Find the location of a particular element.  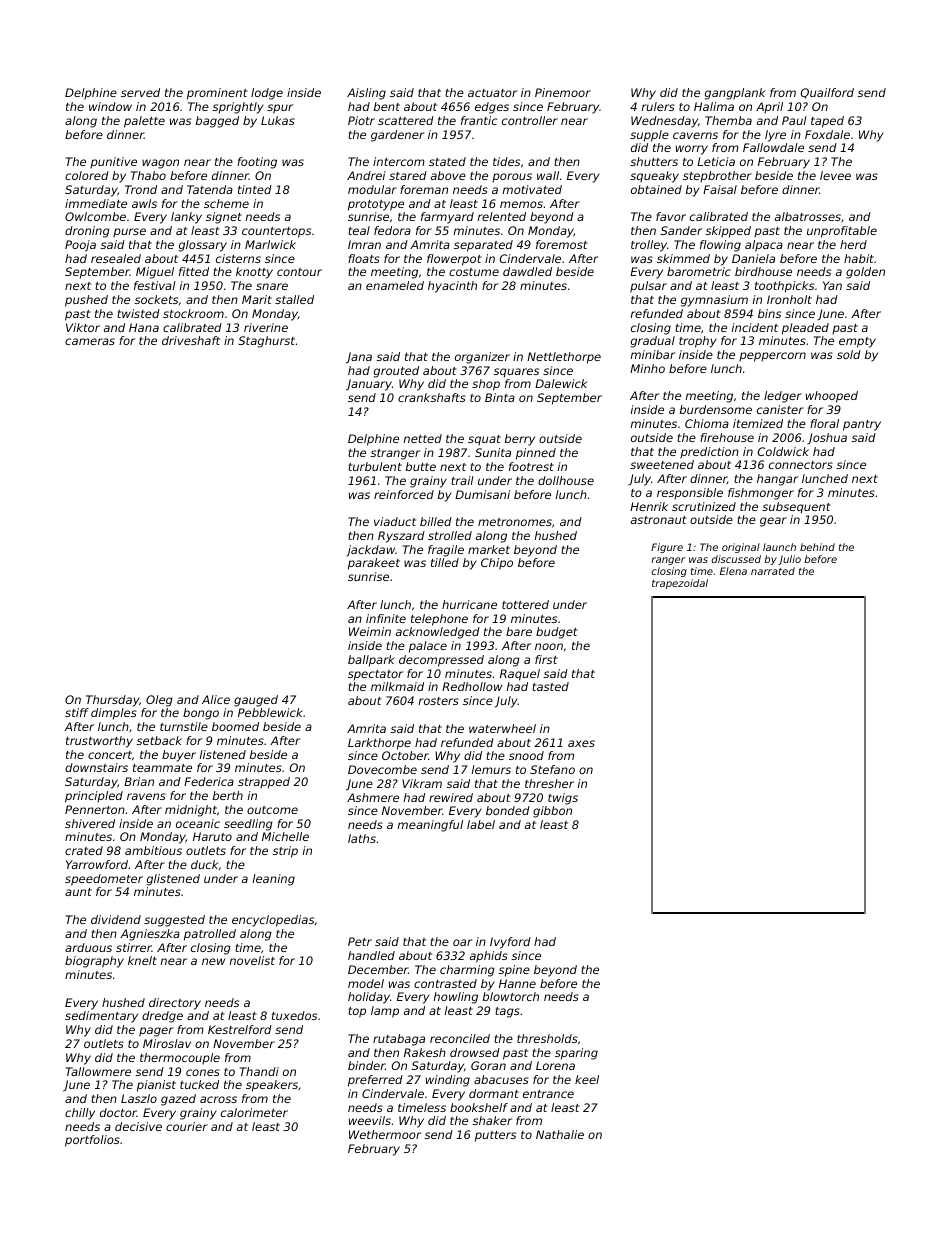

motivated is located at coordinates (532, 189).
